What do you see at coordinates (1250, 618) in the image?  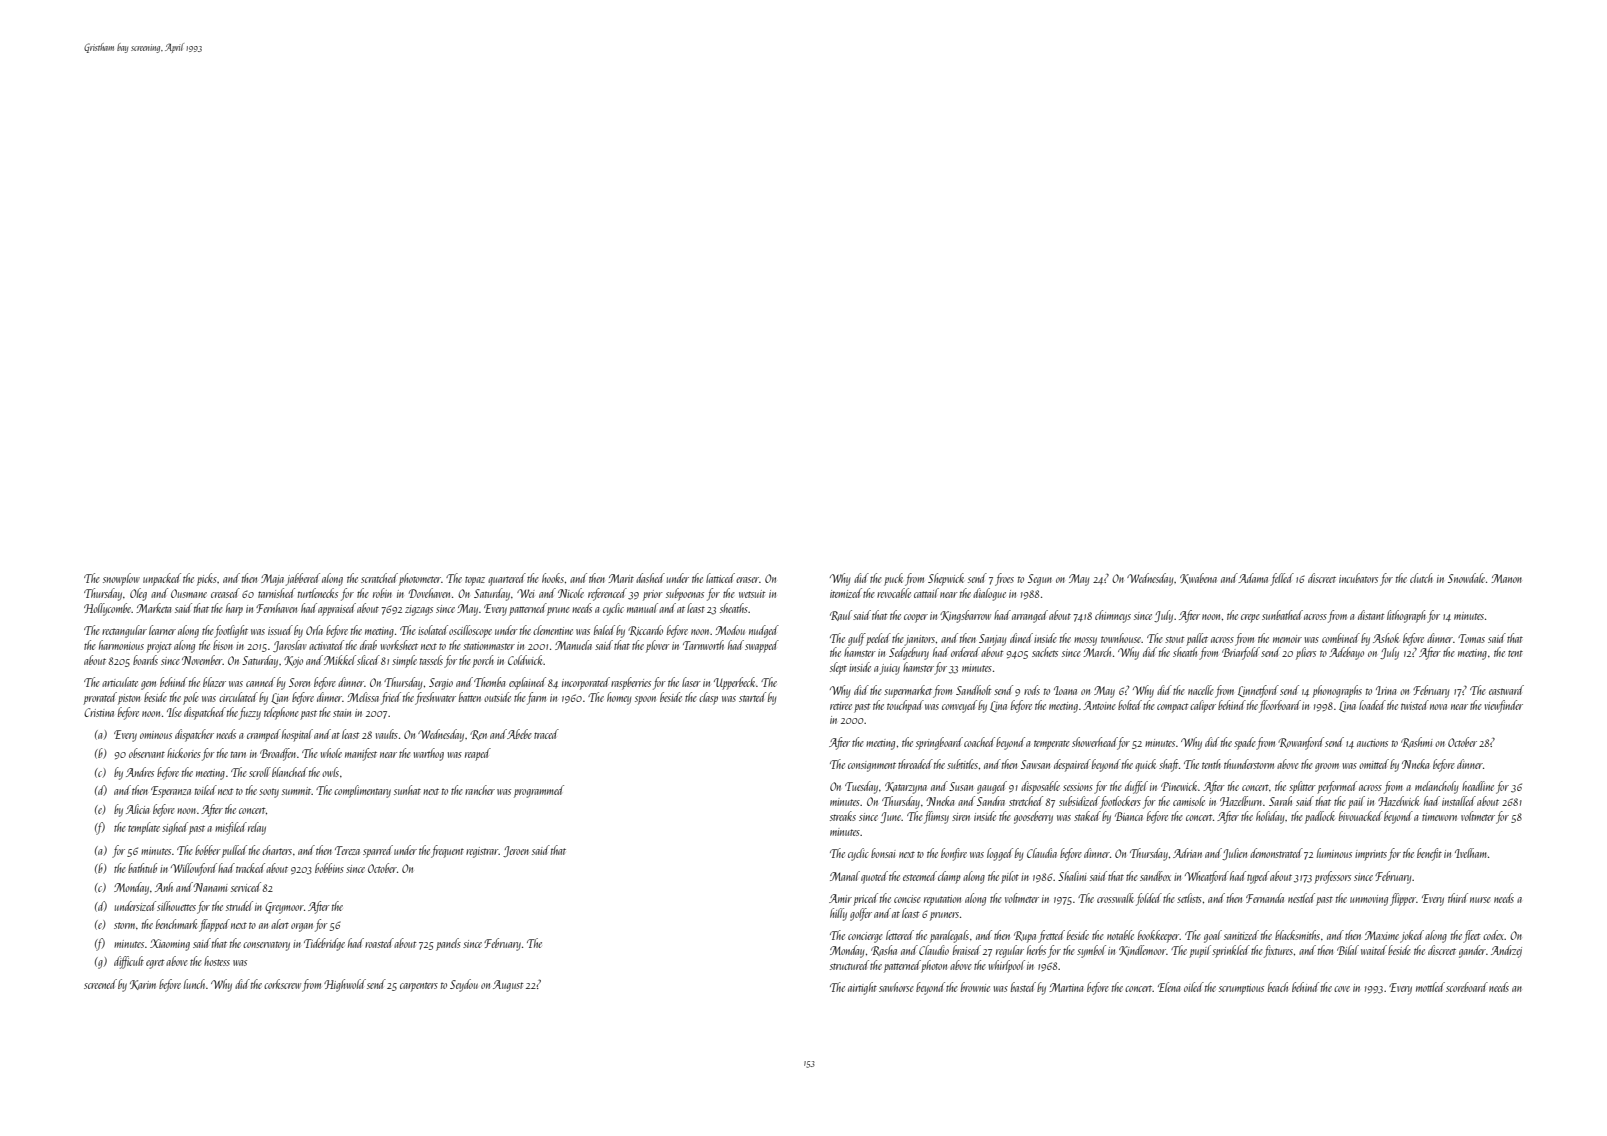 I see `crepe` at bounding box center [1250, 618].
